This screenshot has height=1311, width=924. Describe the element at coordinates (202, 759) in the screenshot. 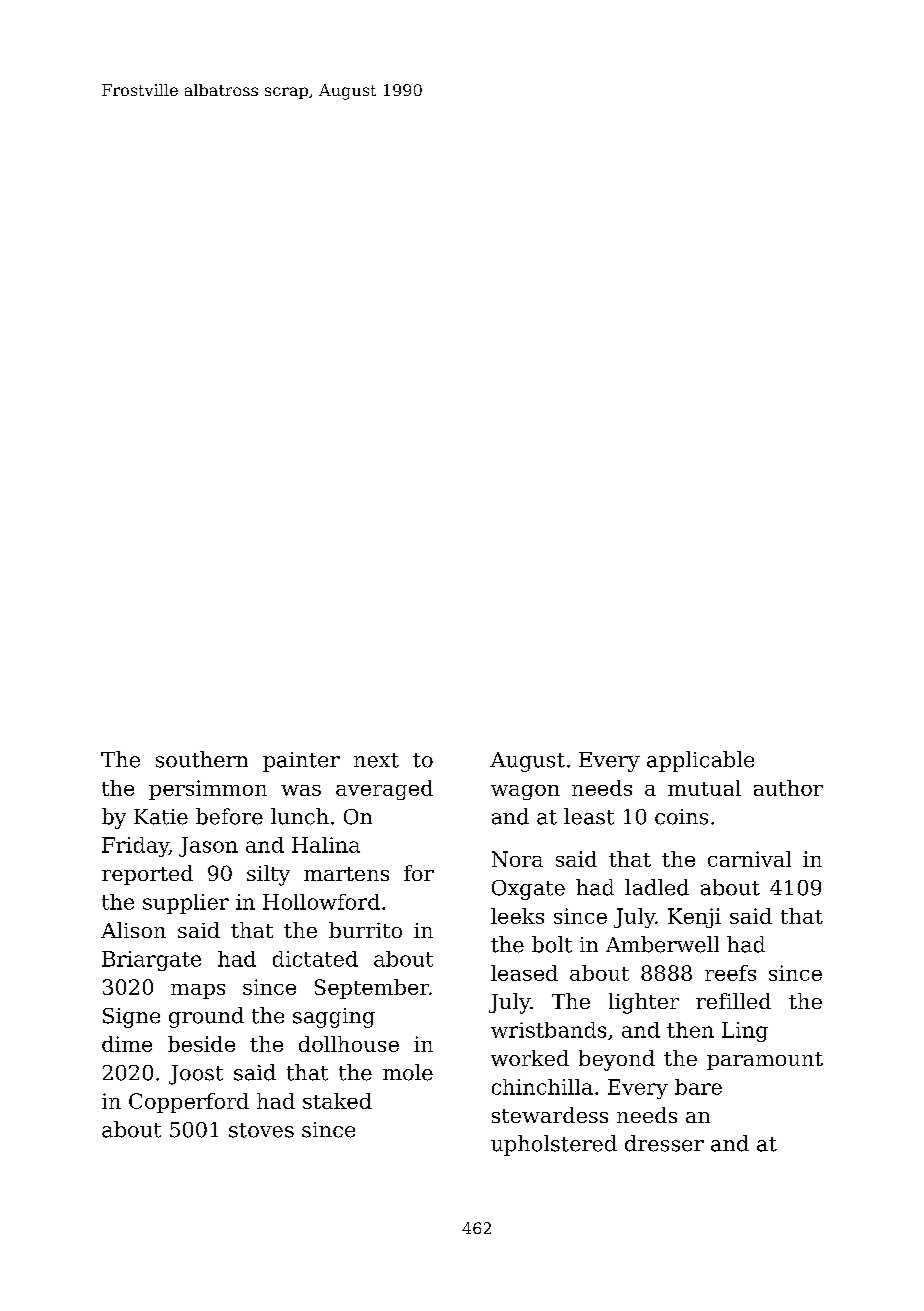

I see `southern` at that location.
